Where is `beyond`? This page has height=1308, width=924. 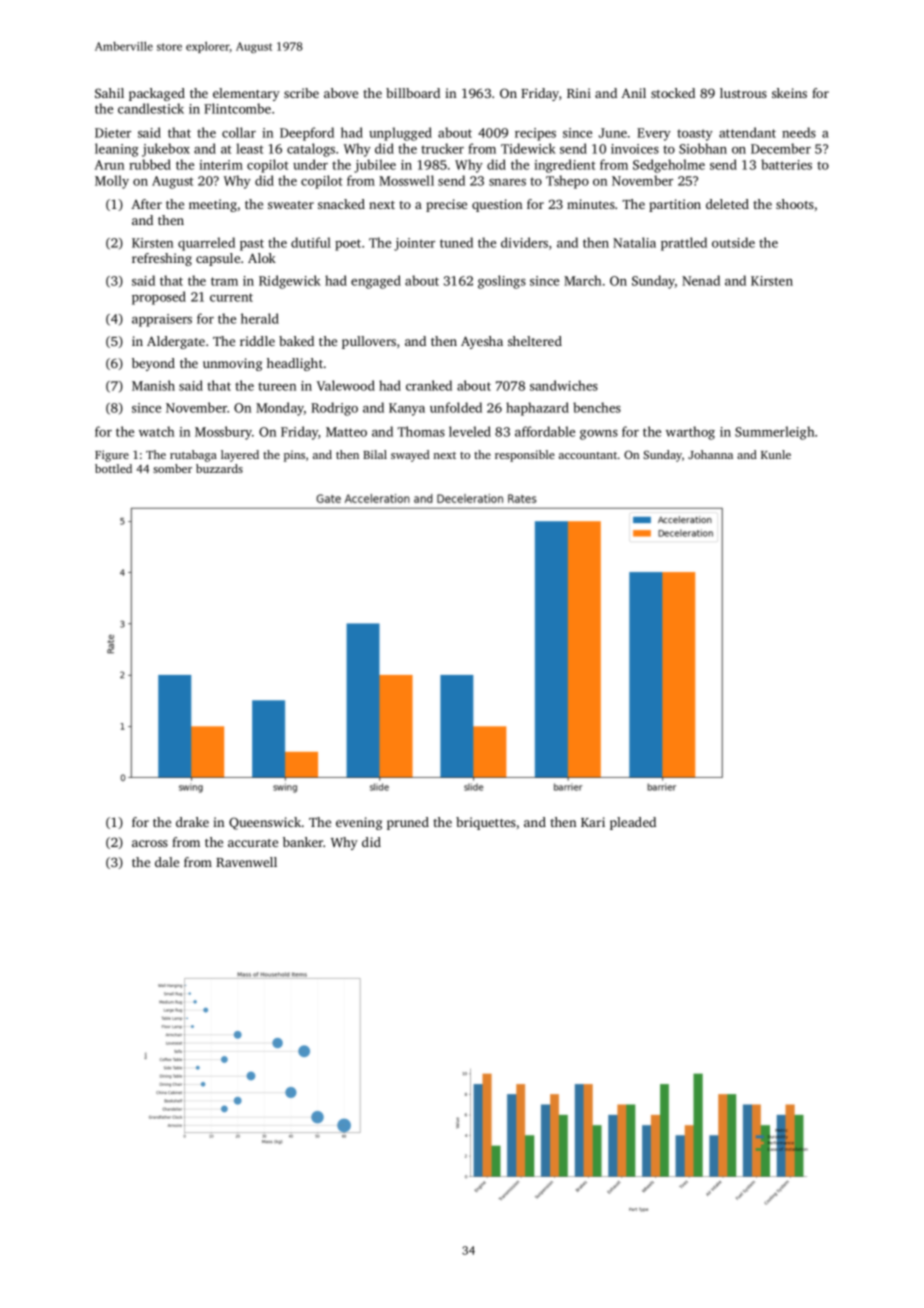 beyond is located at coordinates (153, 364).
